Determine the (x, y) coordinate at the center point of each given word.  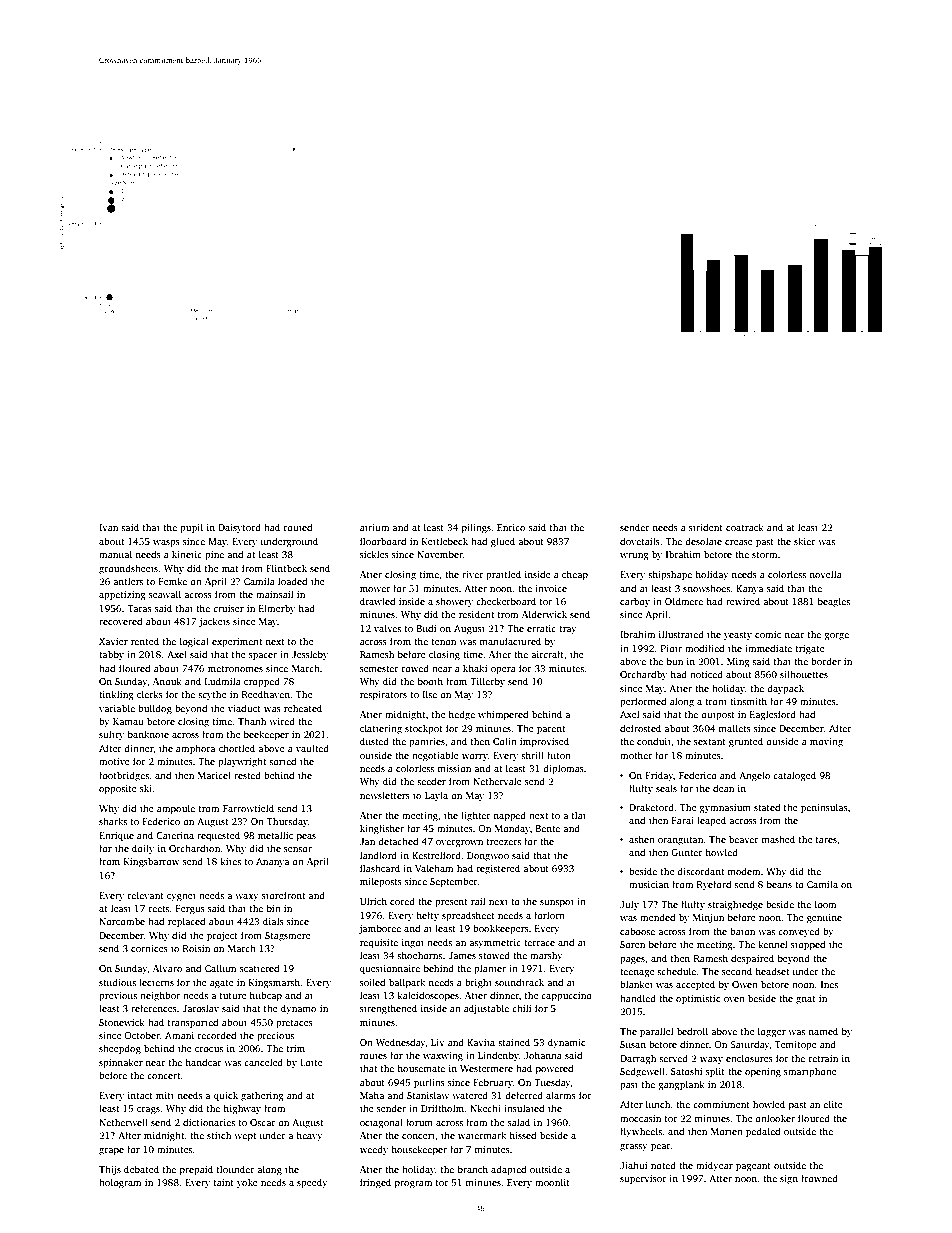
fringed (375, 1183)
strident (706, 527)
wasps (166, 544)
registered (498, 869)
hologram (120, 1183)
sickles (374, 554)
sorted (283, 761)
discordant (700, 871)
